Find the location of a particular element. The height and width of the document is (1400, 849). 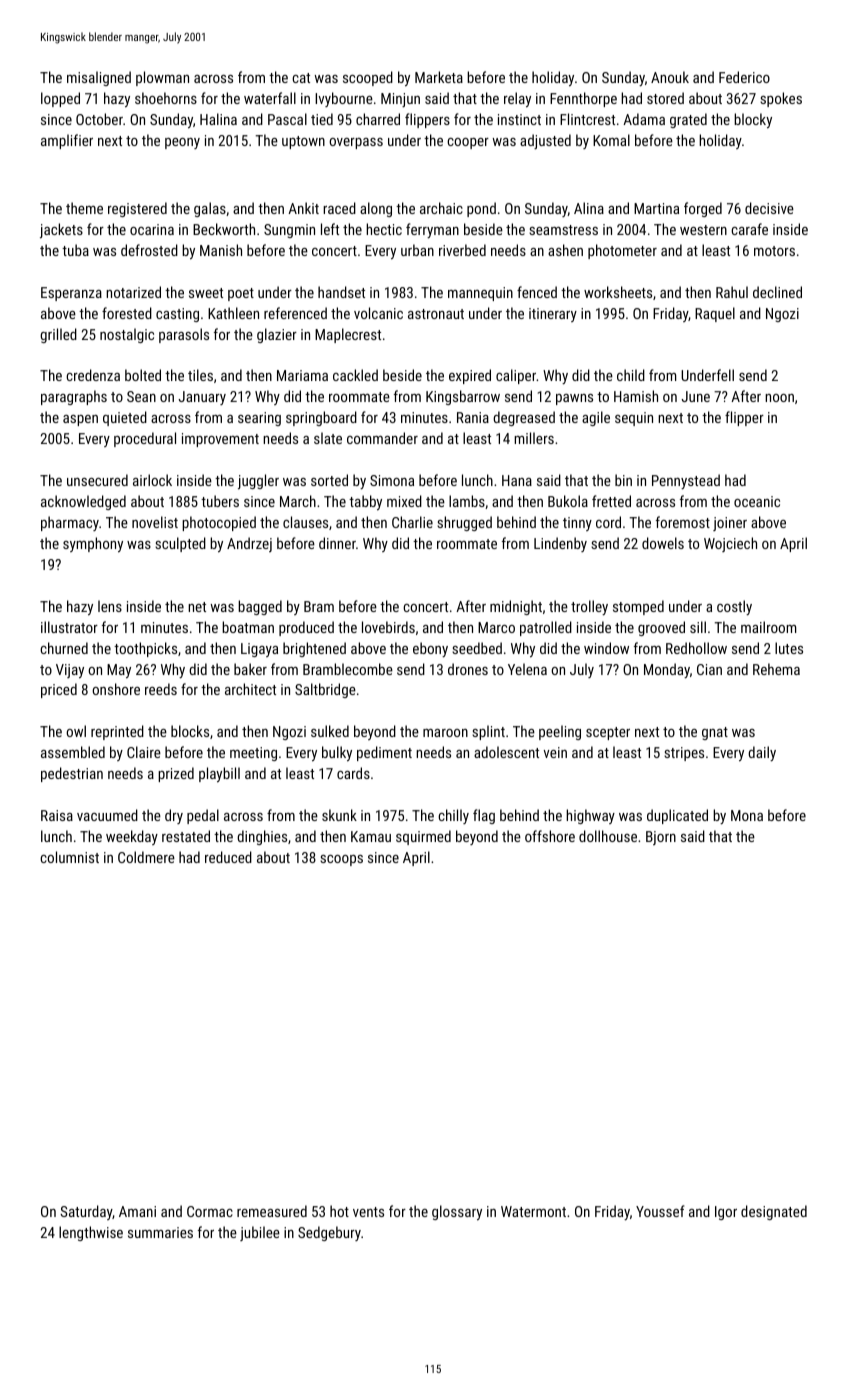

plowman is located at coordinates (162, 78).
